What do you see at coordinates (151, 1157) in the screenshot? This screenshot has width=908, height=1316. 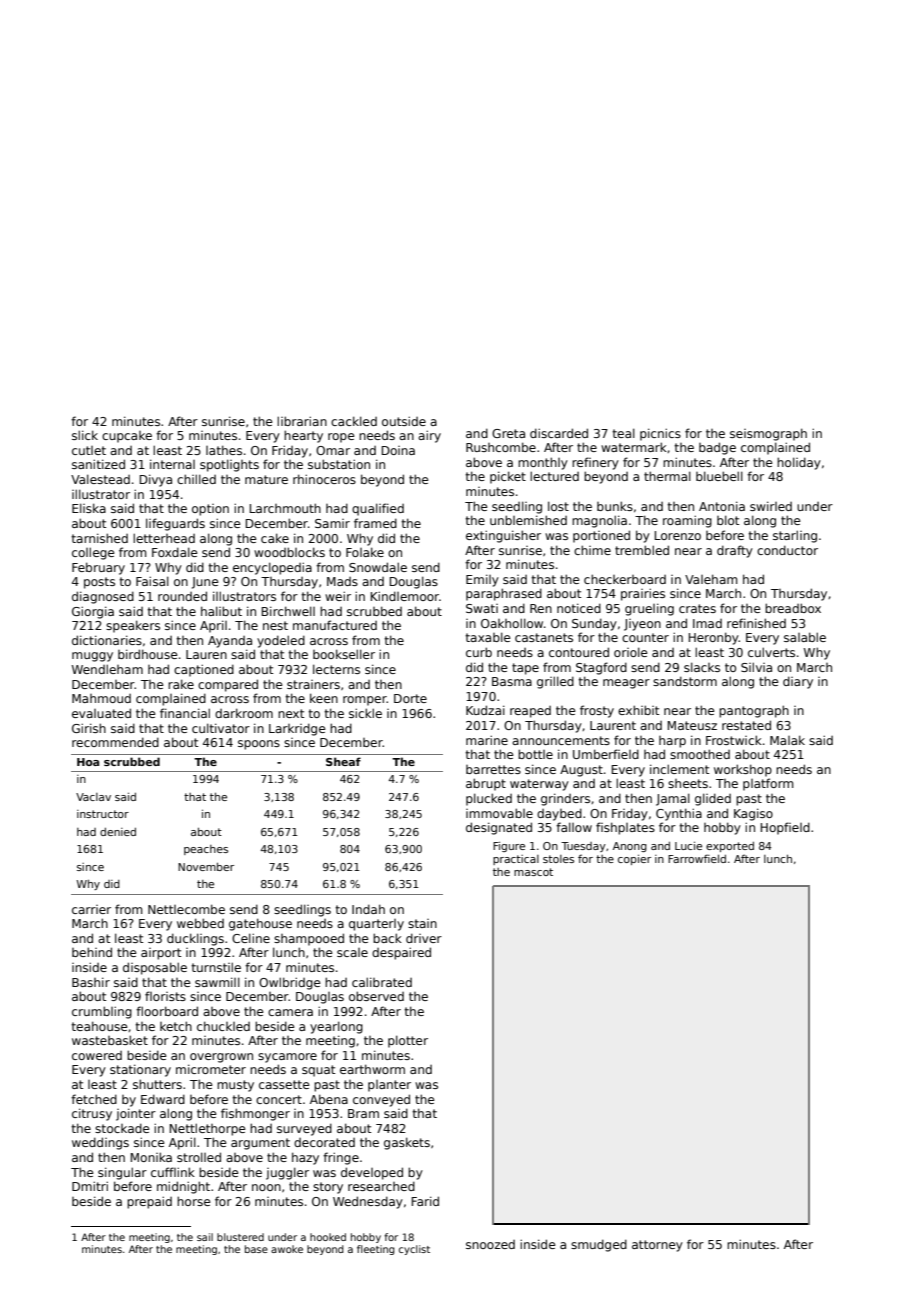 I see `Monika` at bounding box center [151, 1157].
